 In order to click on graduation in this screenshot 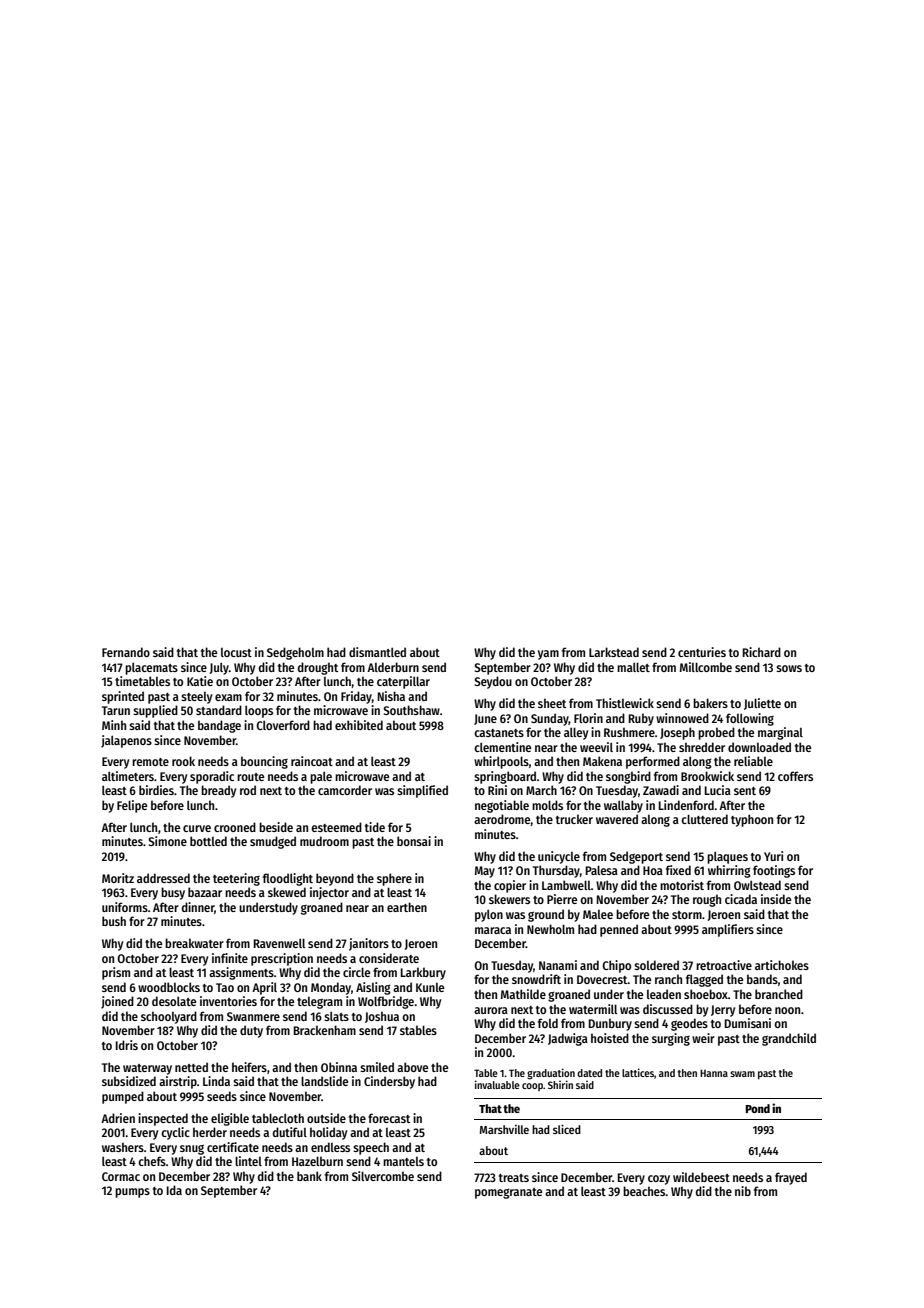, I will do `click(551, 1074)`.
